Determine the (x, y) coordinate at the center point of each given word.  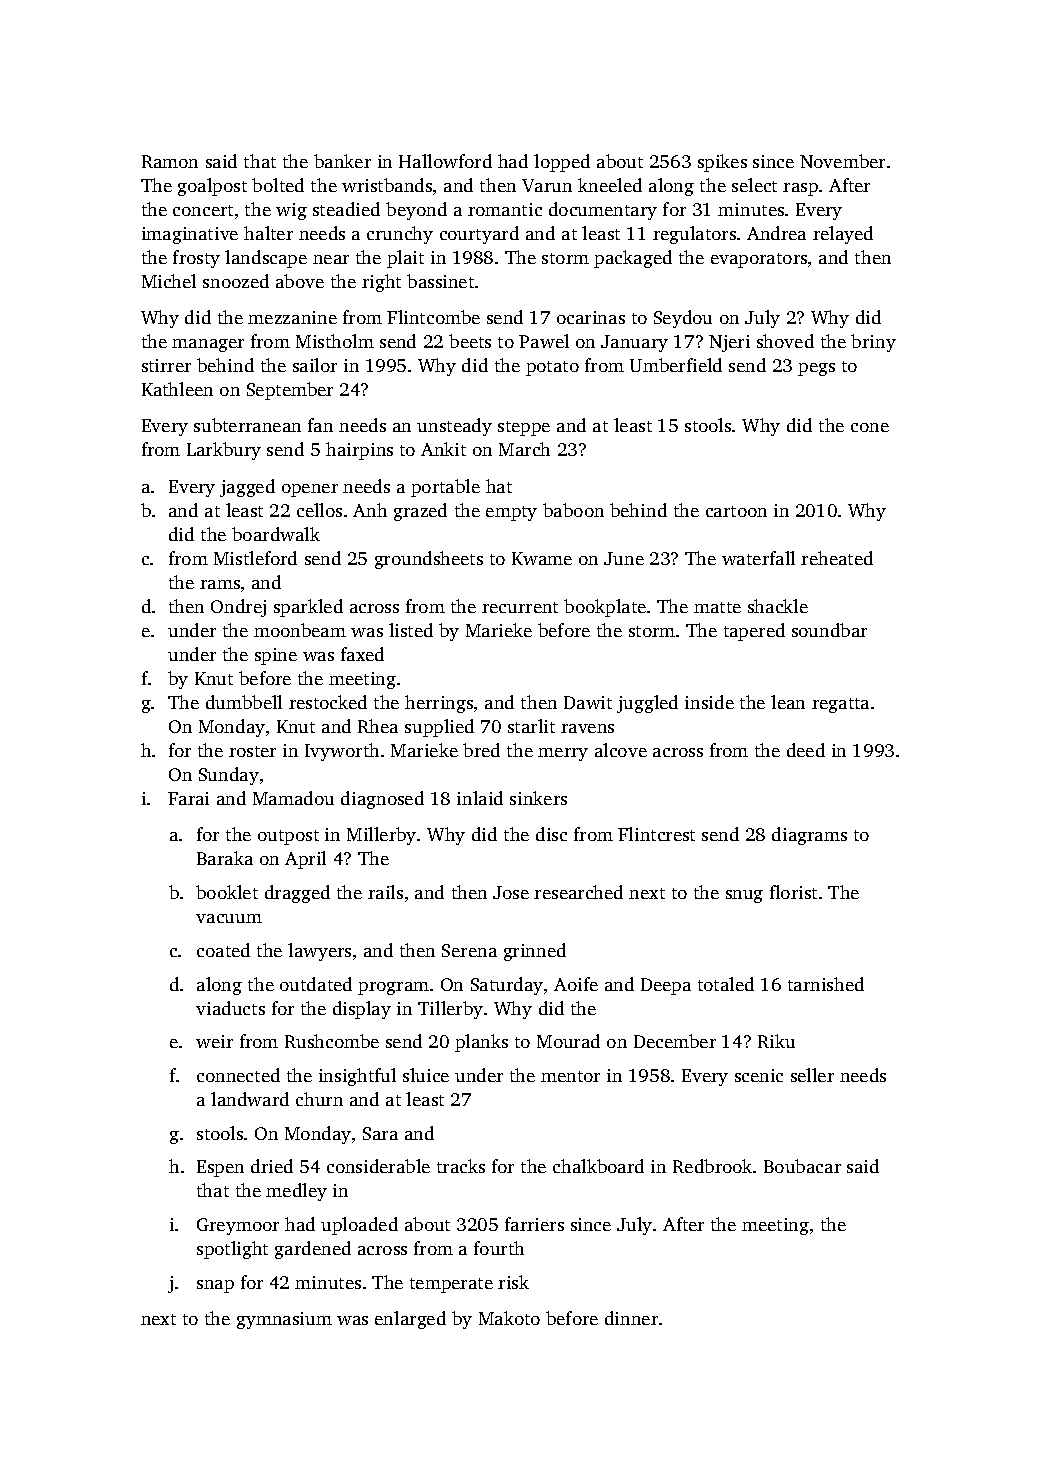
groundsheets (429, 560)
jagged (247, 488)
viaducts (230, 1008)
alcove (621, 750)
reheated (837, 558)
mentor (570, 1076)
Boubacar (802, 1166)
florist (793, 892)
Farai (188, 798)
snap (215, 1286)
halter (268, 233)
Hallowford (445, 161)
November (842, 161)
